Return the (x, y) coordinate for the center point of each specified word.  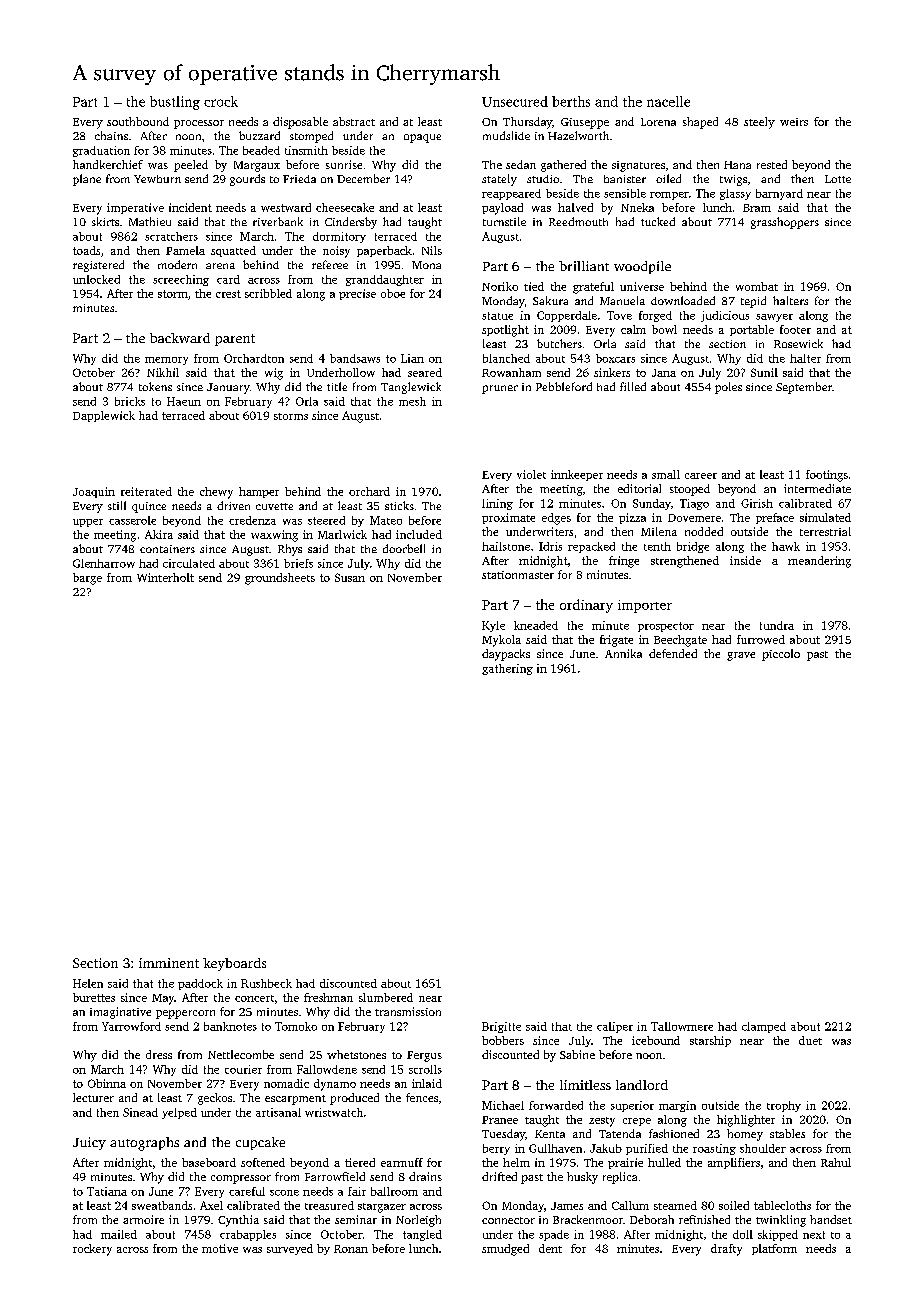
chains (111, 135)
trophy (784, 1106)
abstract (354, 121)
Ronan (351, 1249)
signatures (638, 166)
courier (243, 1069)
